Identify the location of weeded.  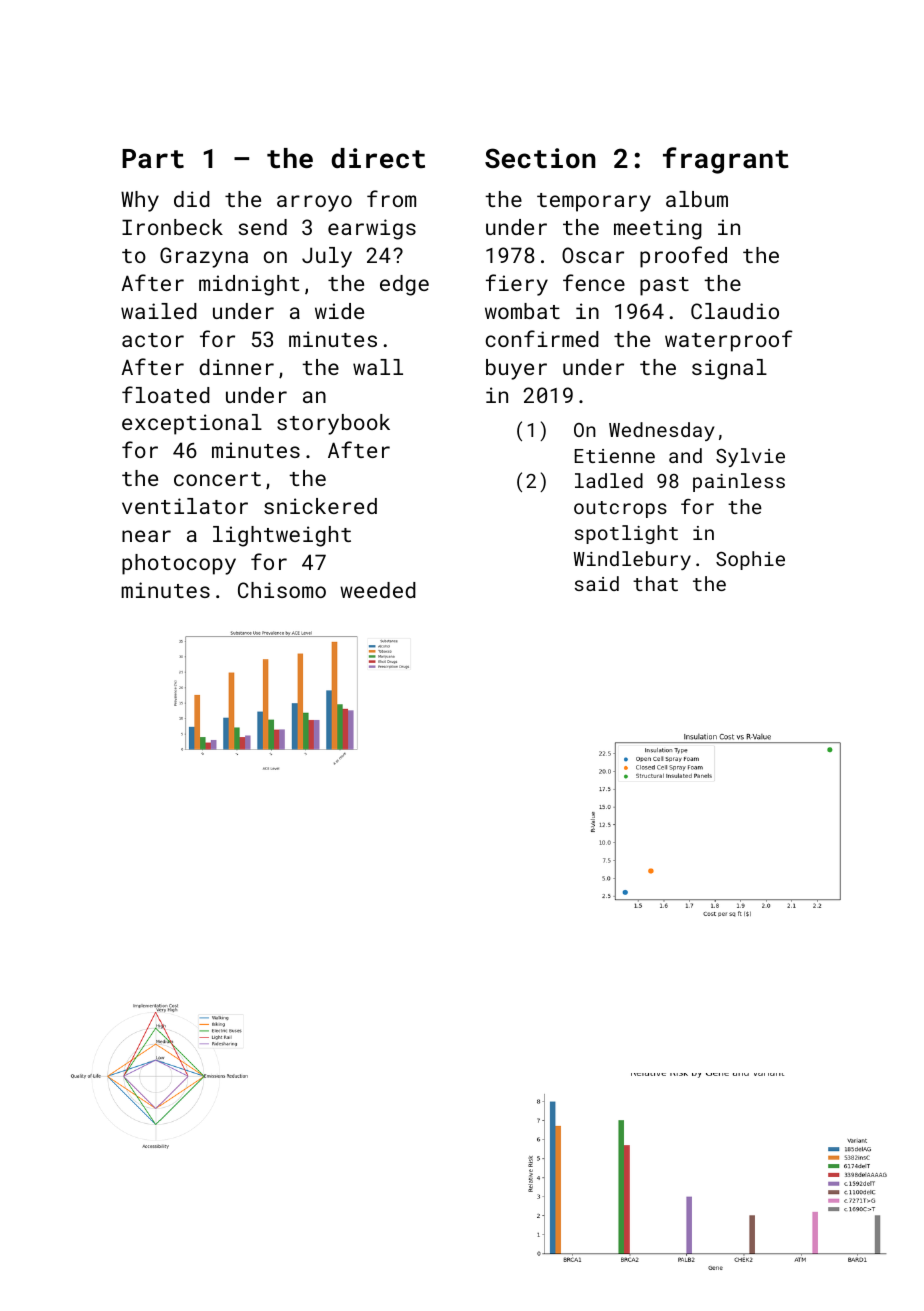
(378, 590).
